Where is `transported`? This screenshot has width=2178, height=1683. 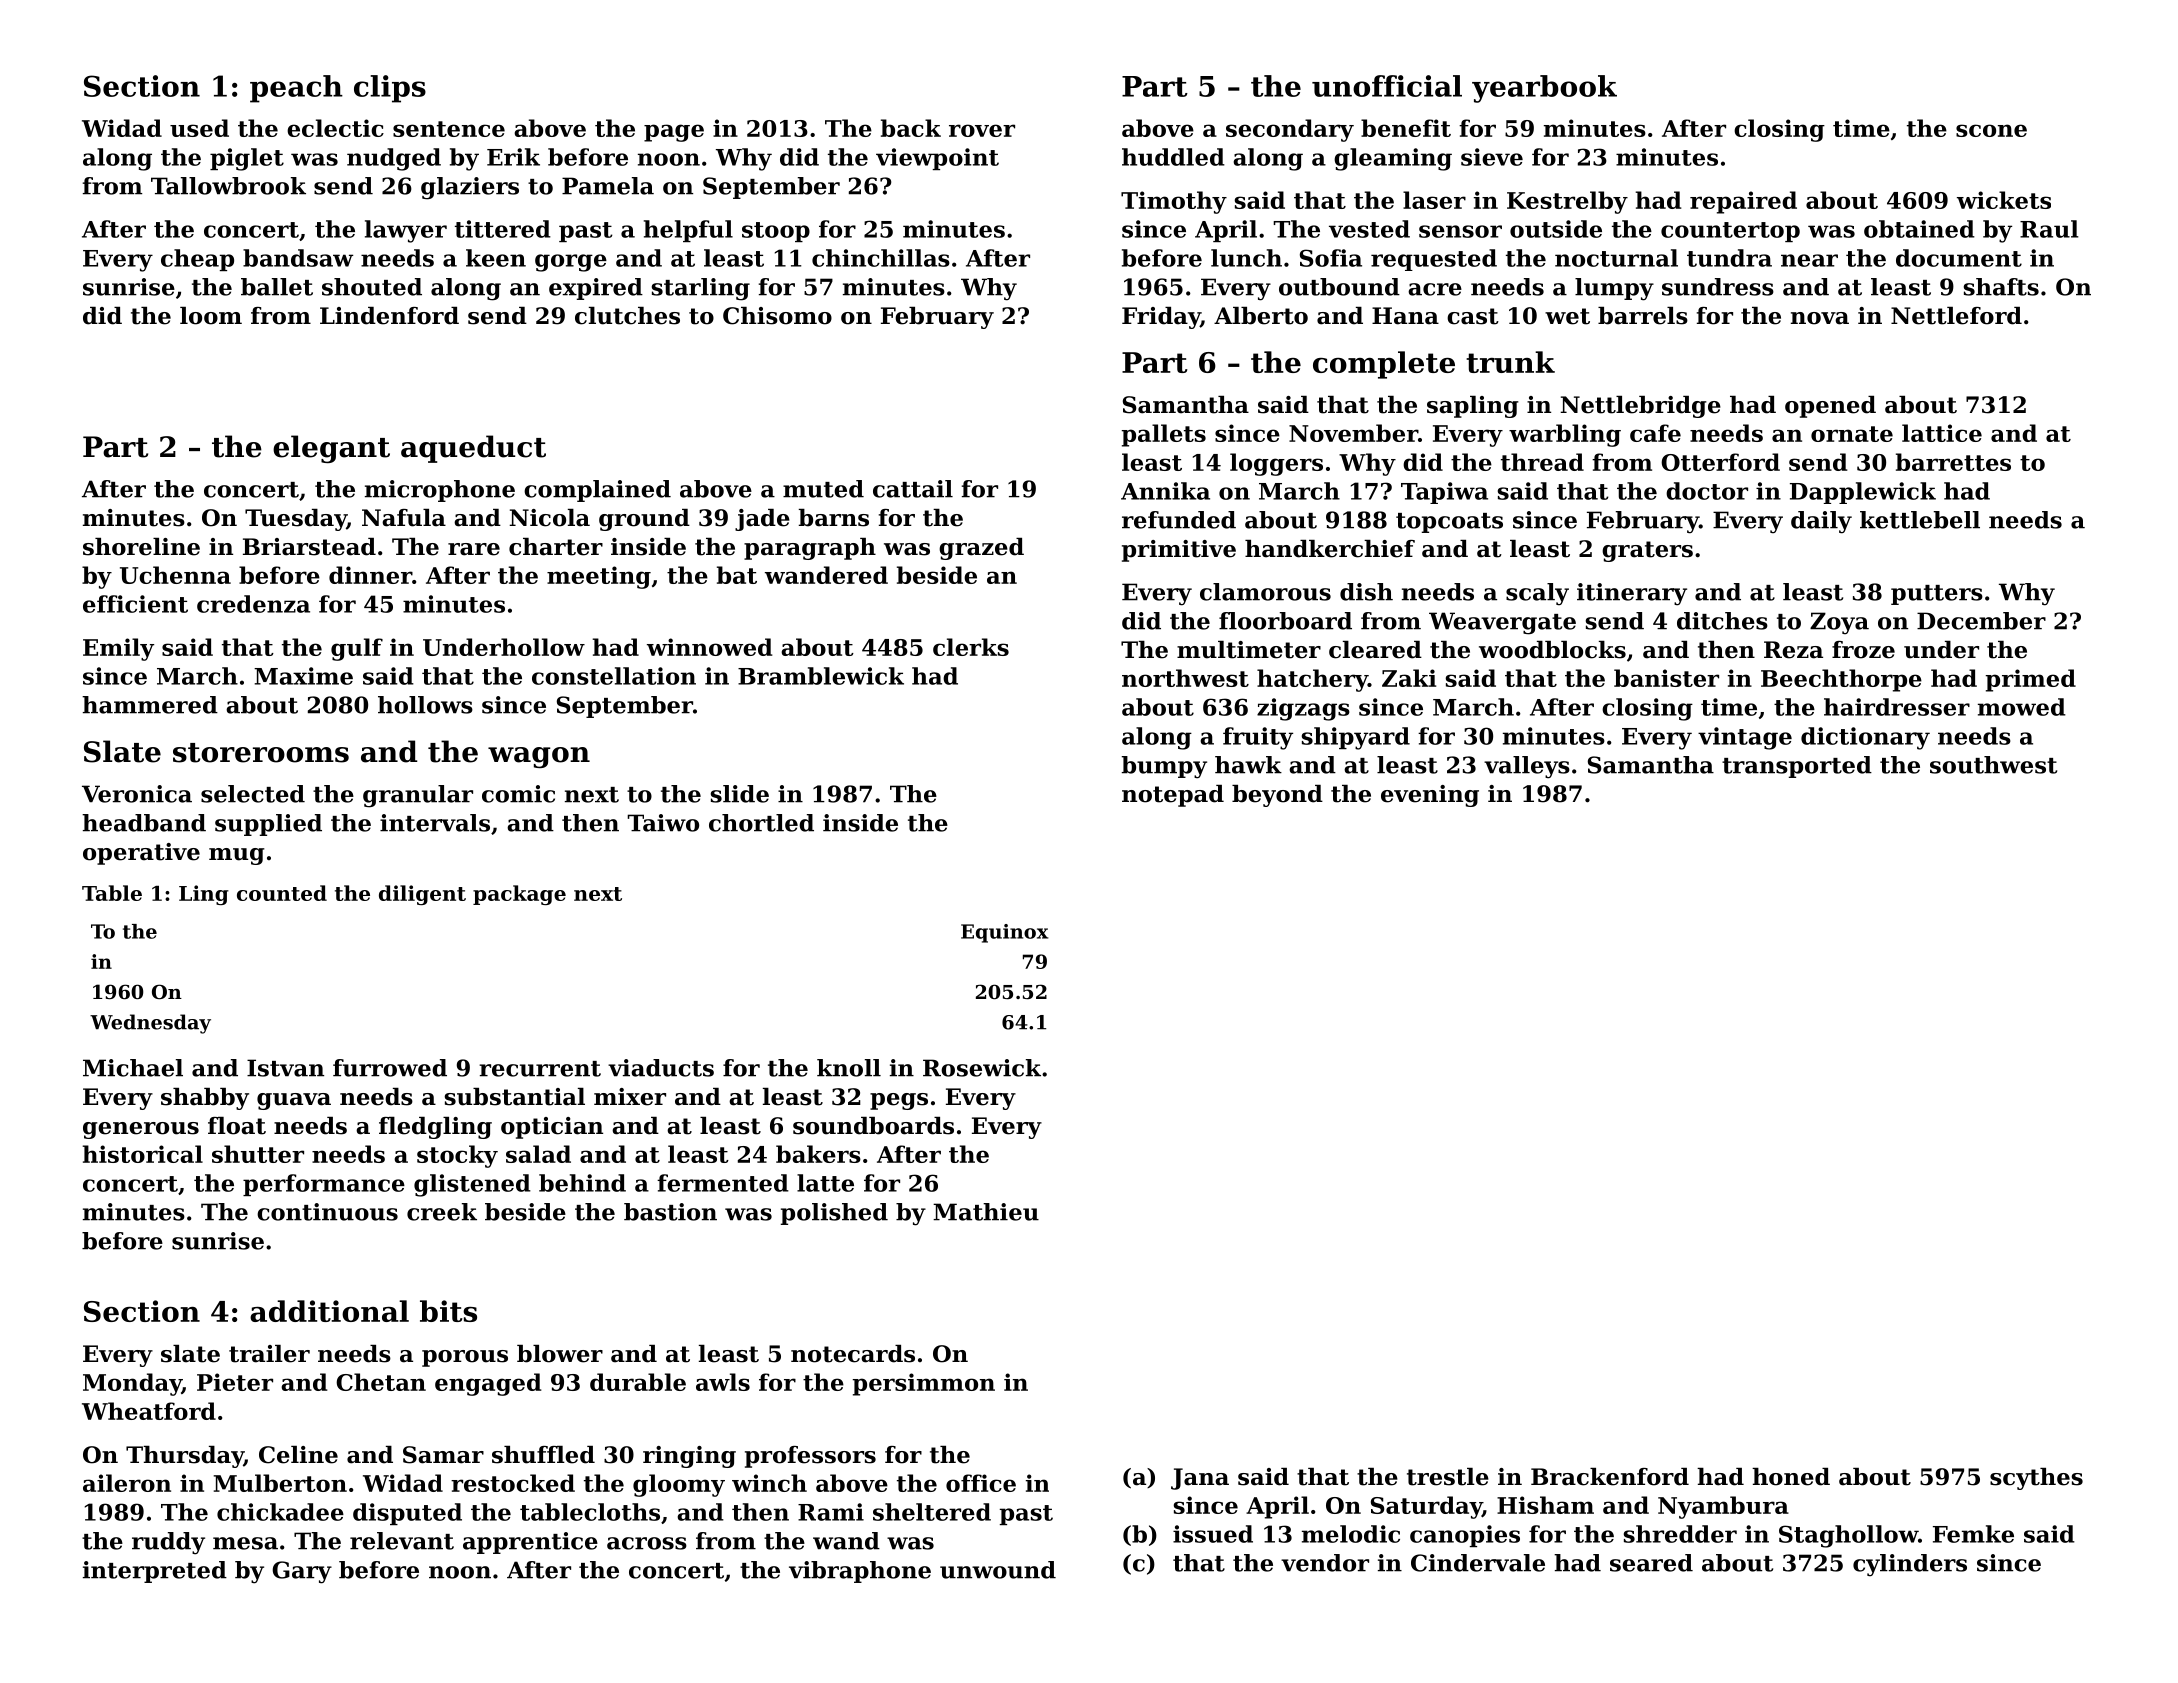
transported is located at coordinates (1797, 767).
